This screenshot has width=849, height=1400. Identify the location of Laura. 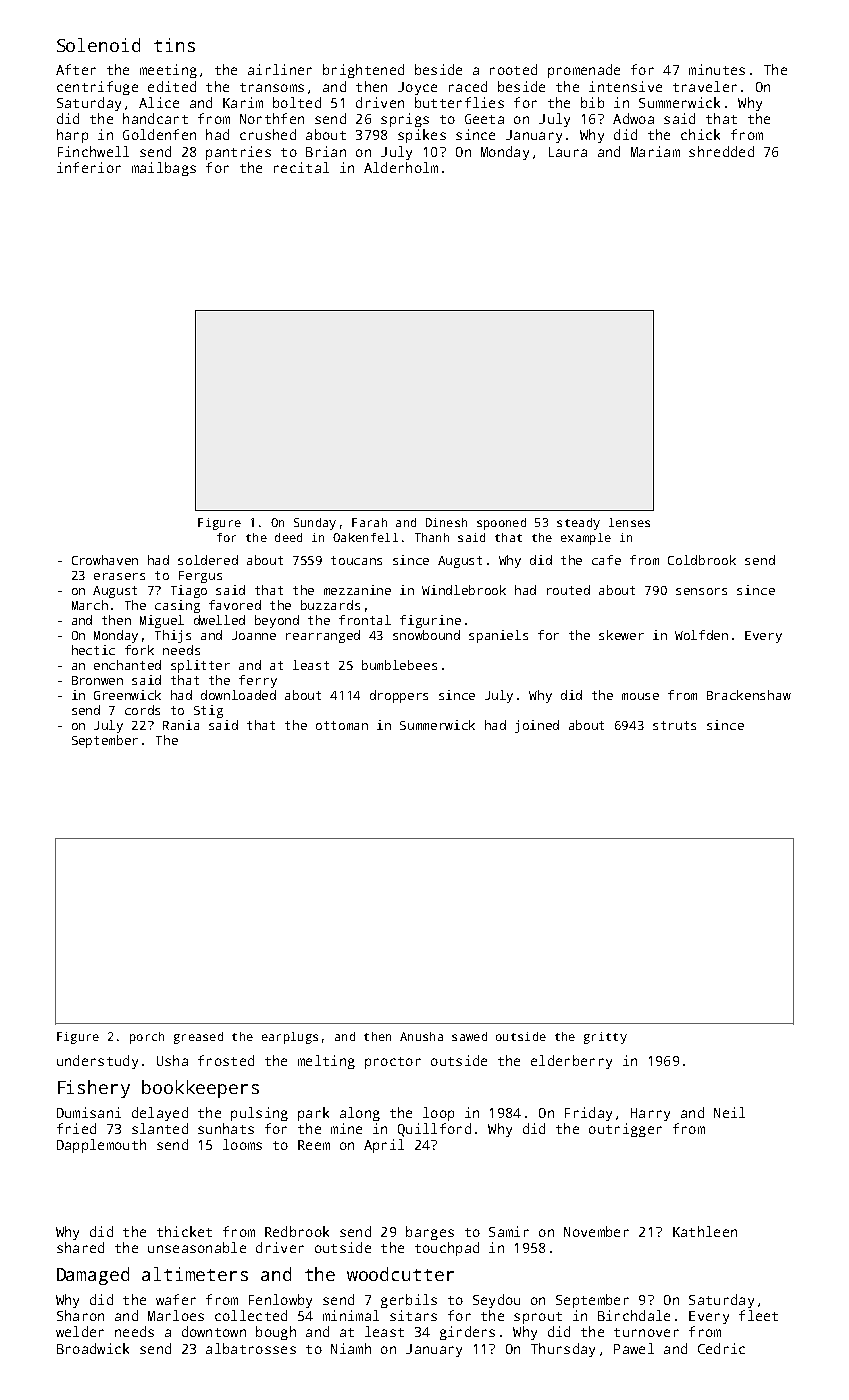
(568, 152).
